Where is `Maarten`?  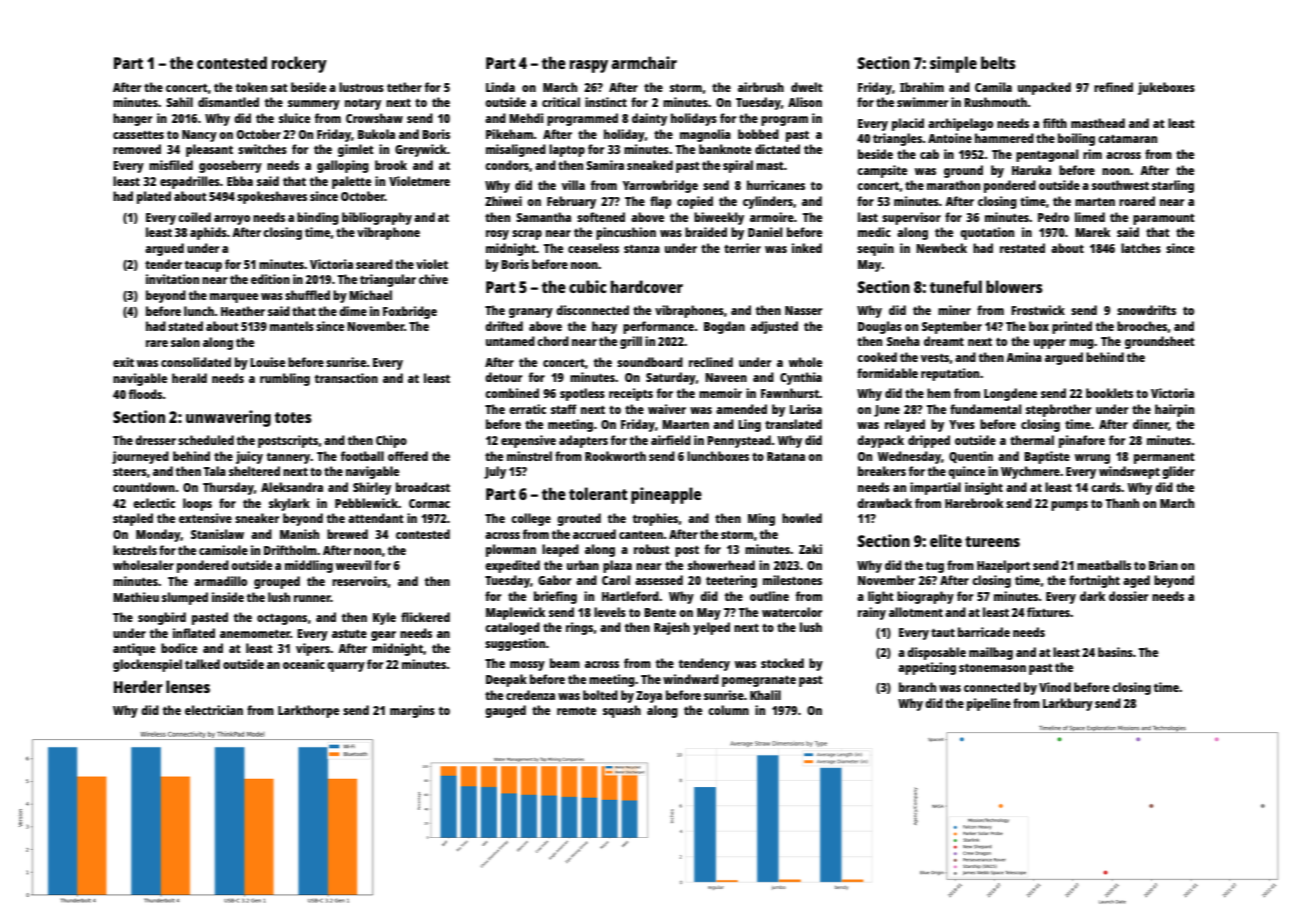 Maarten is located at coordinates (685, 424).
